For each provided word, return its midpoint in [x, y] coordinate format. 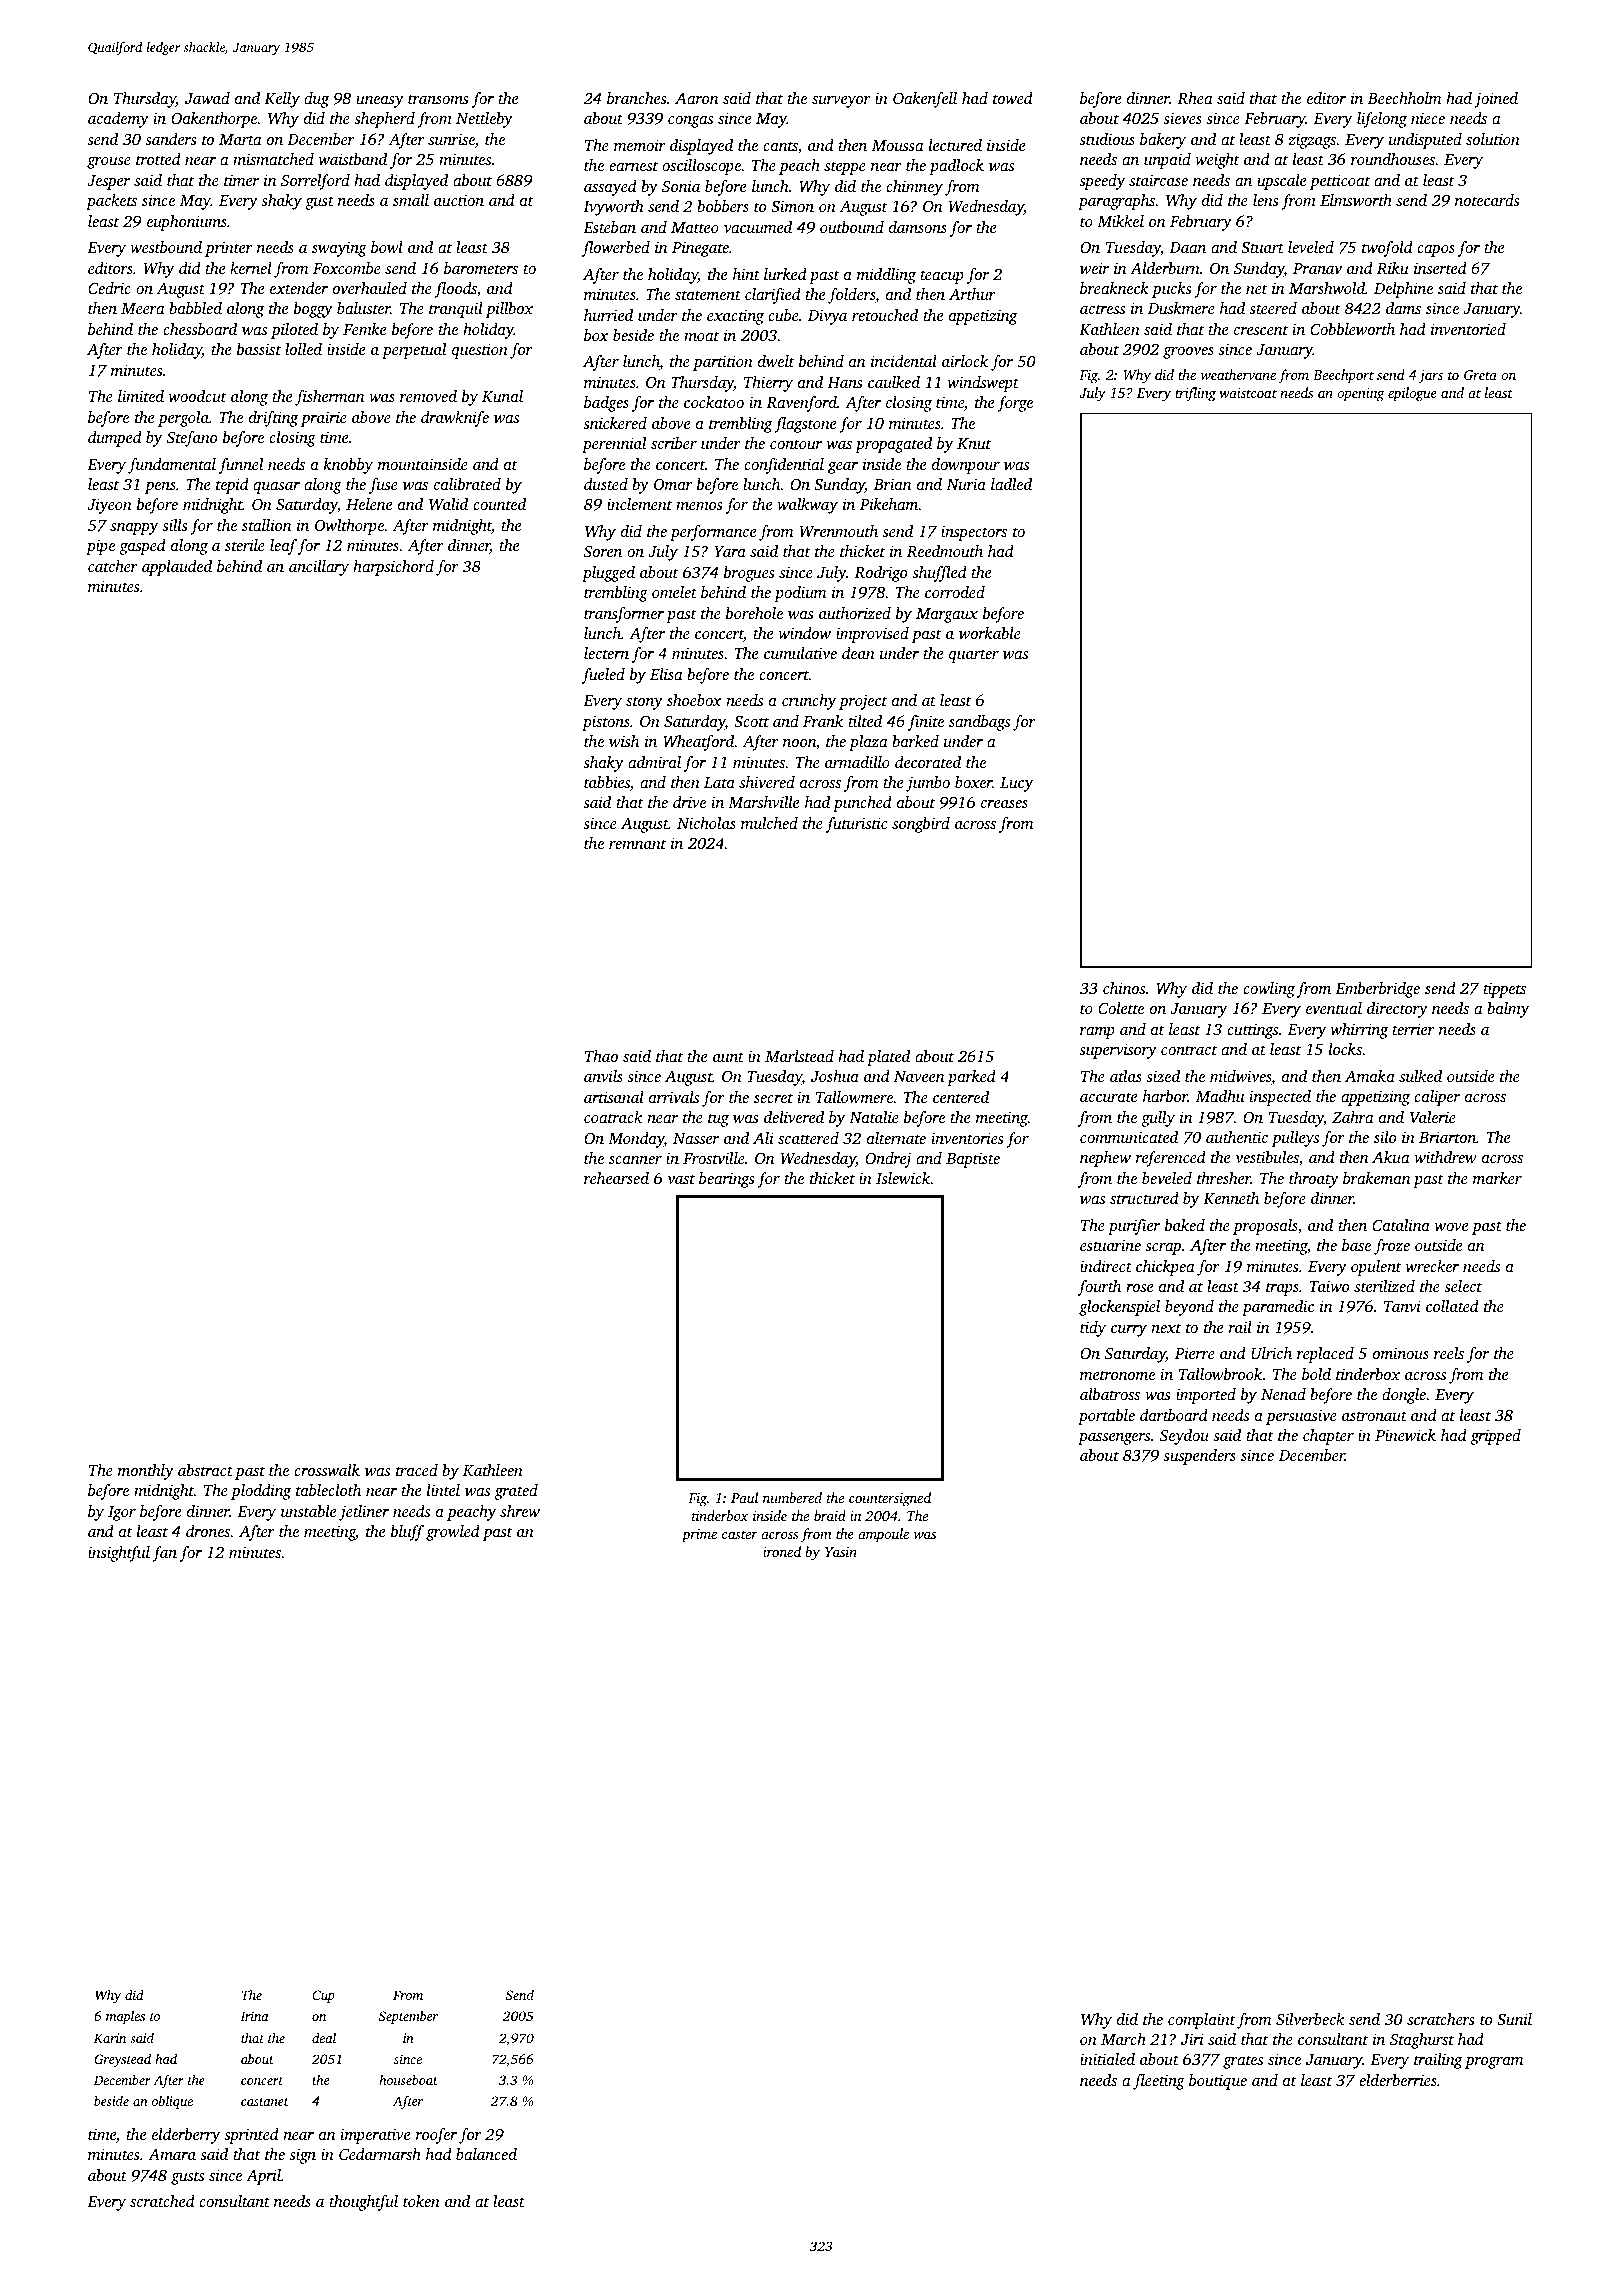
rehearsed [616, 1178]
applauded [177, 568]
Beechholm [1404, 98]
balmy [1508, 1010]
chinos [1124, 988]
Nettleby [484, 120]
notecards [1487, 200]
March [1123, 2039]
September [408, 2017]
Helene [369, 504]
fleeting [1159, 2082]
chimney [914, 188]
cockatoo [714, 402]
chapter [1328, 1437]
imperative [375, 2136]
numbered [792, 1497]
